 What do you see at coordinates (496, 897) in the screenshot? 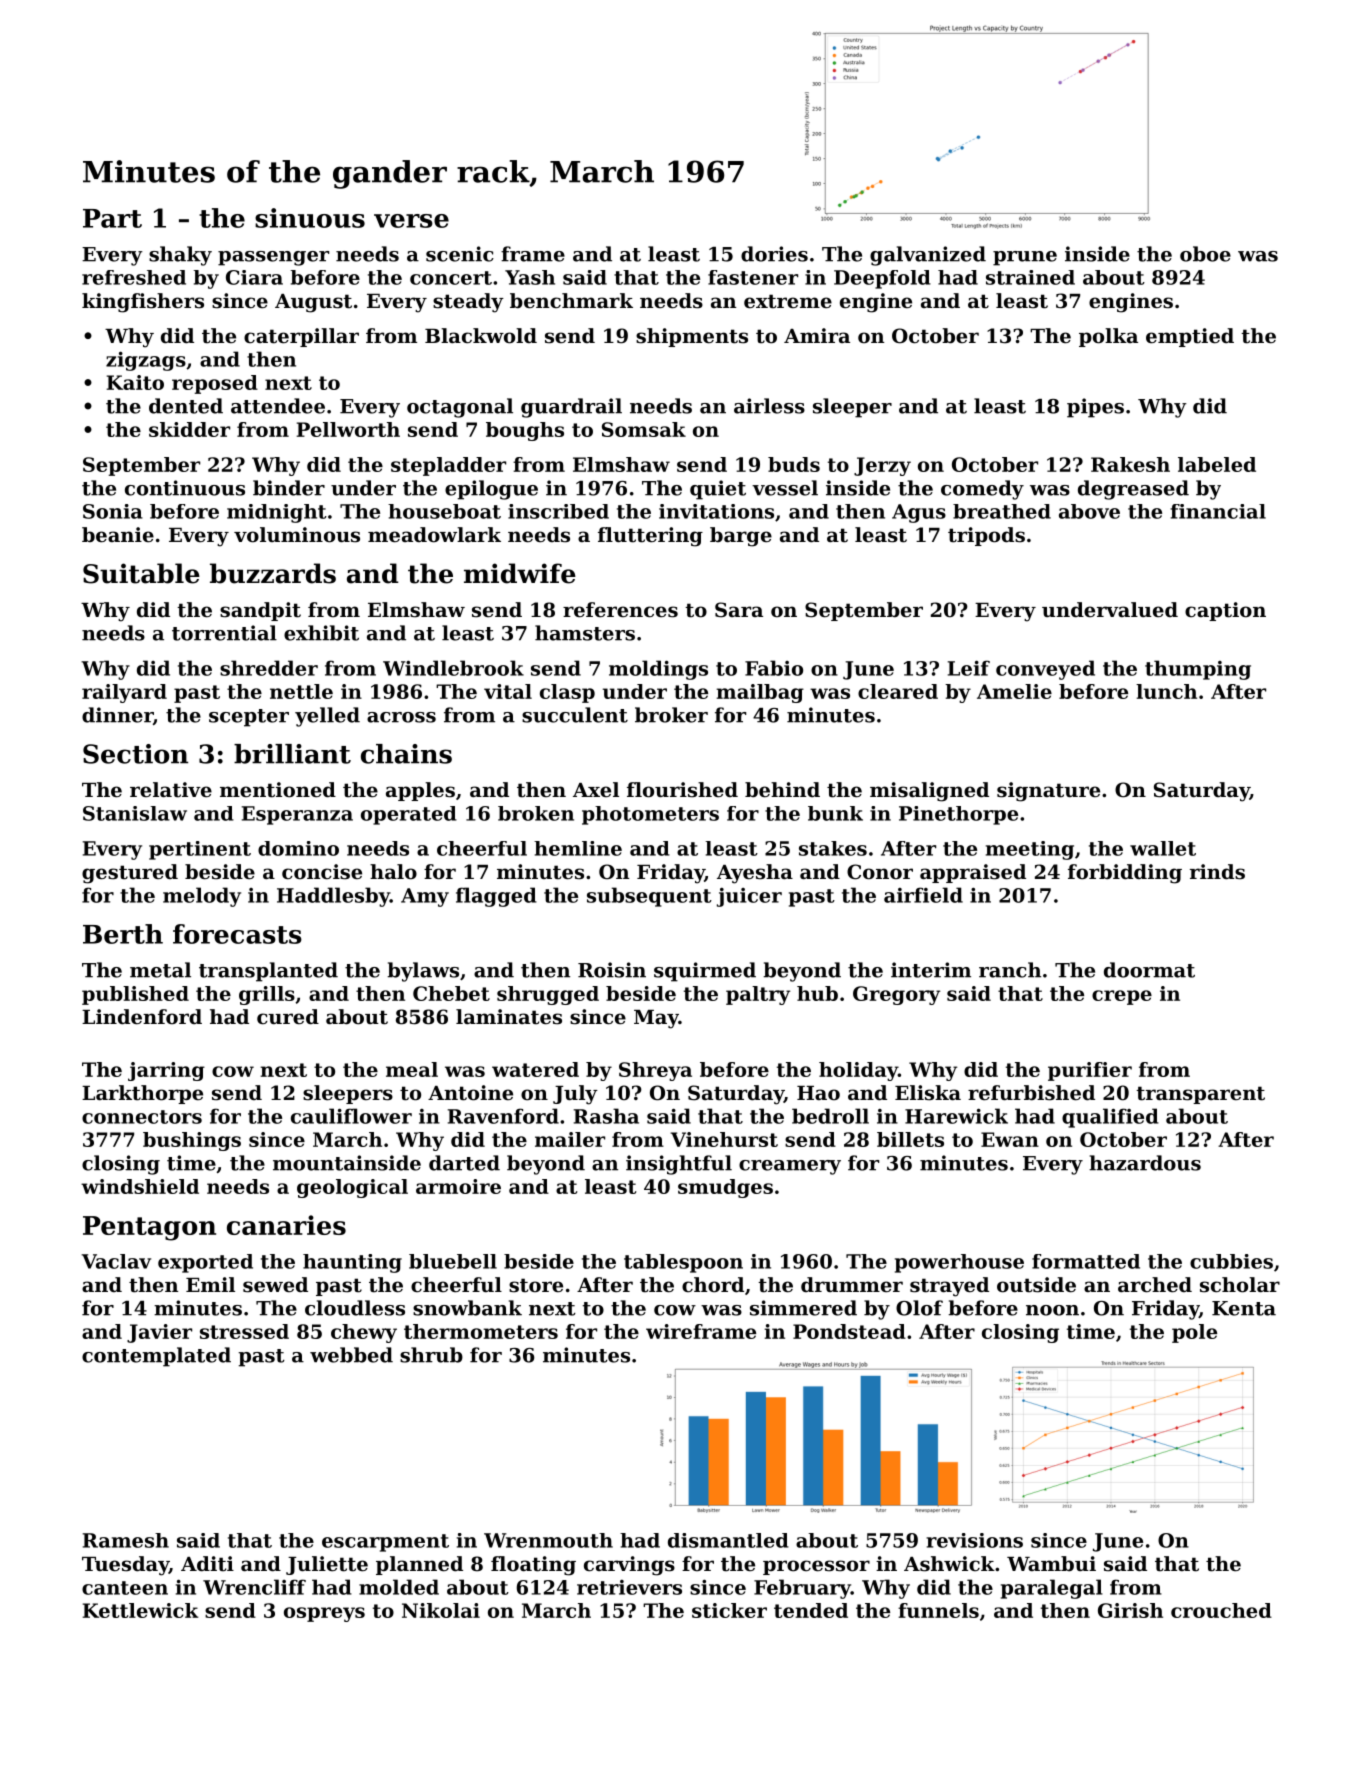
I see `flagged` at bounding box center [496, 897].
